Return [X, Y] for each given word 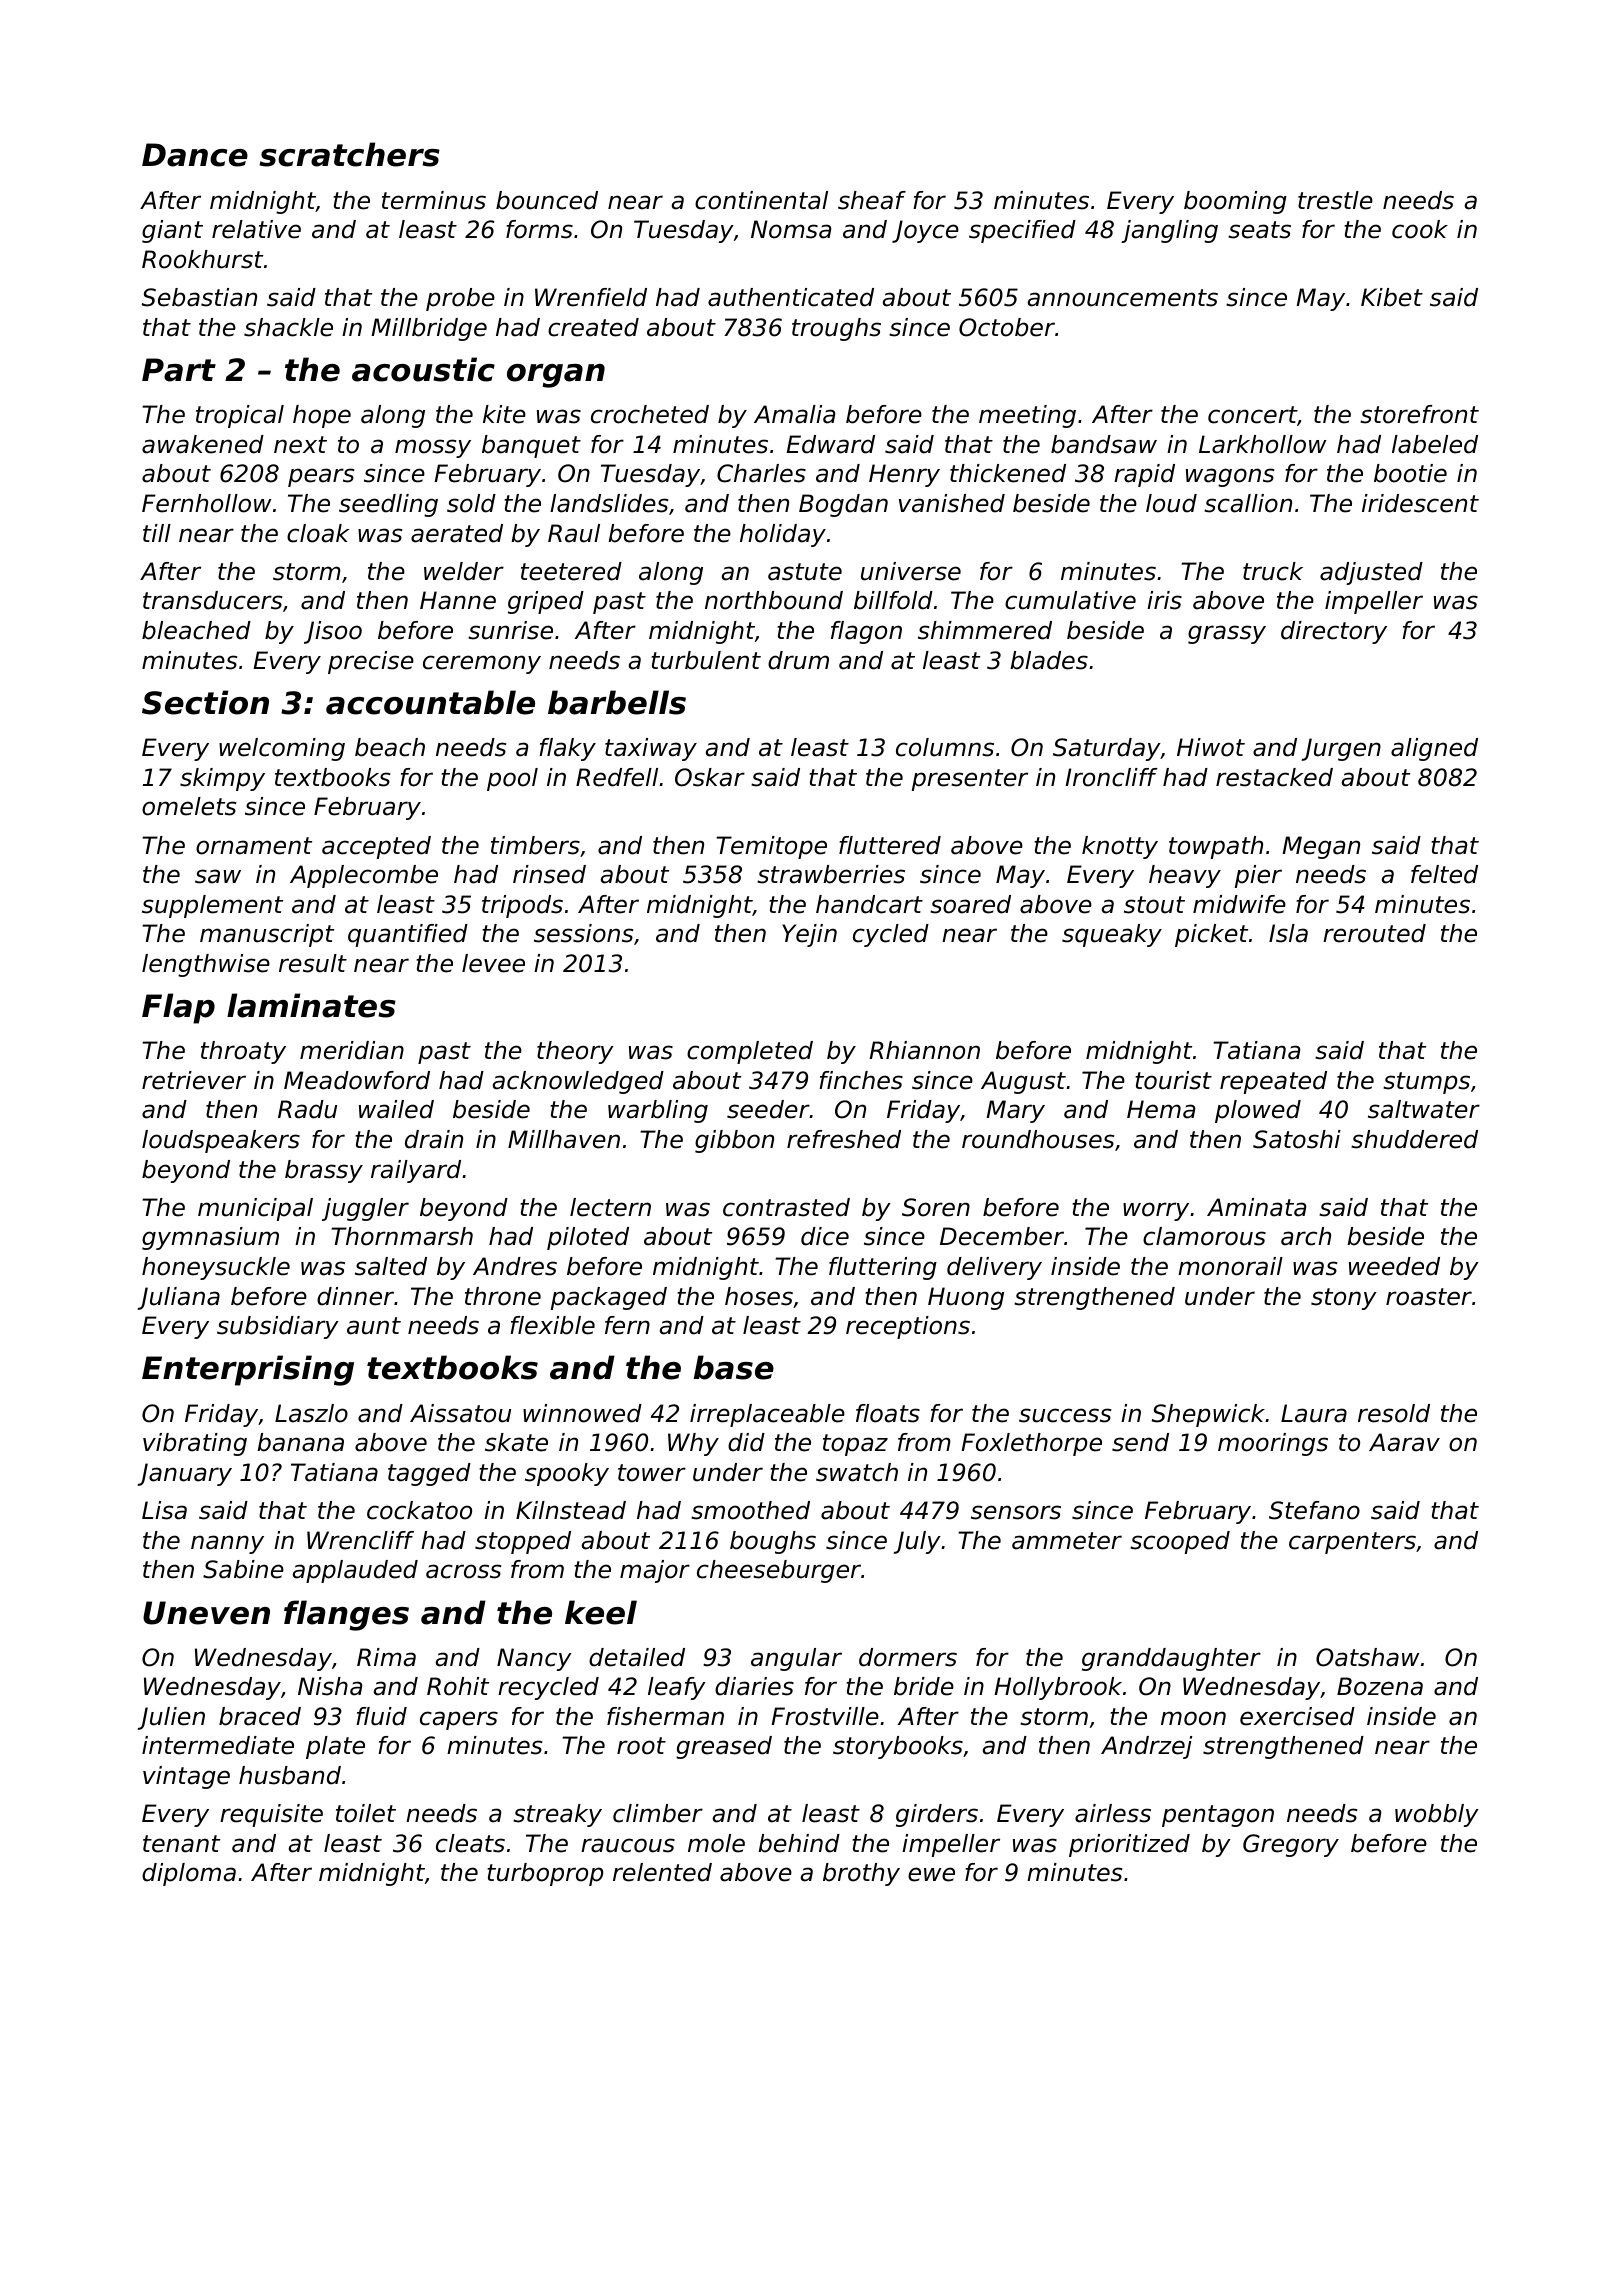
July [917, 1542]
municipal [255, 1209]
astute [805, 572]
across [463, 1571]
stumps [1426, 1083]
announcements [1123, 298]
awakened [203, 444]
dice [825, 1236]
